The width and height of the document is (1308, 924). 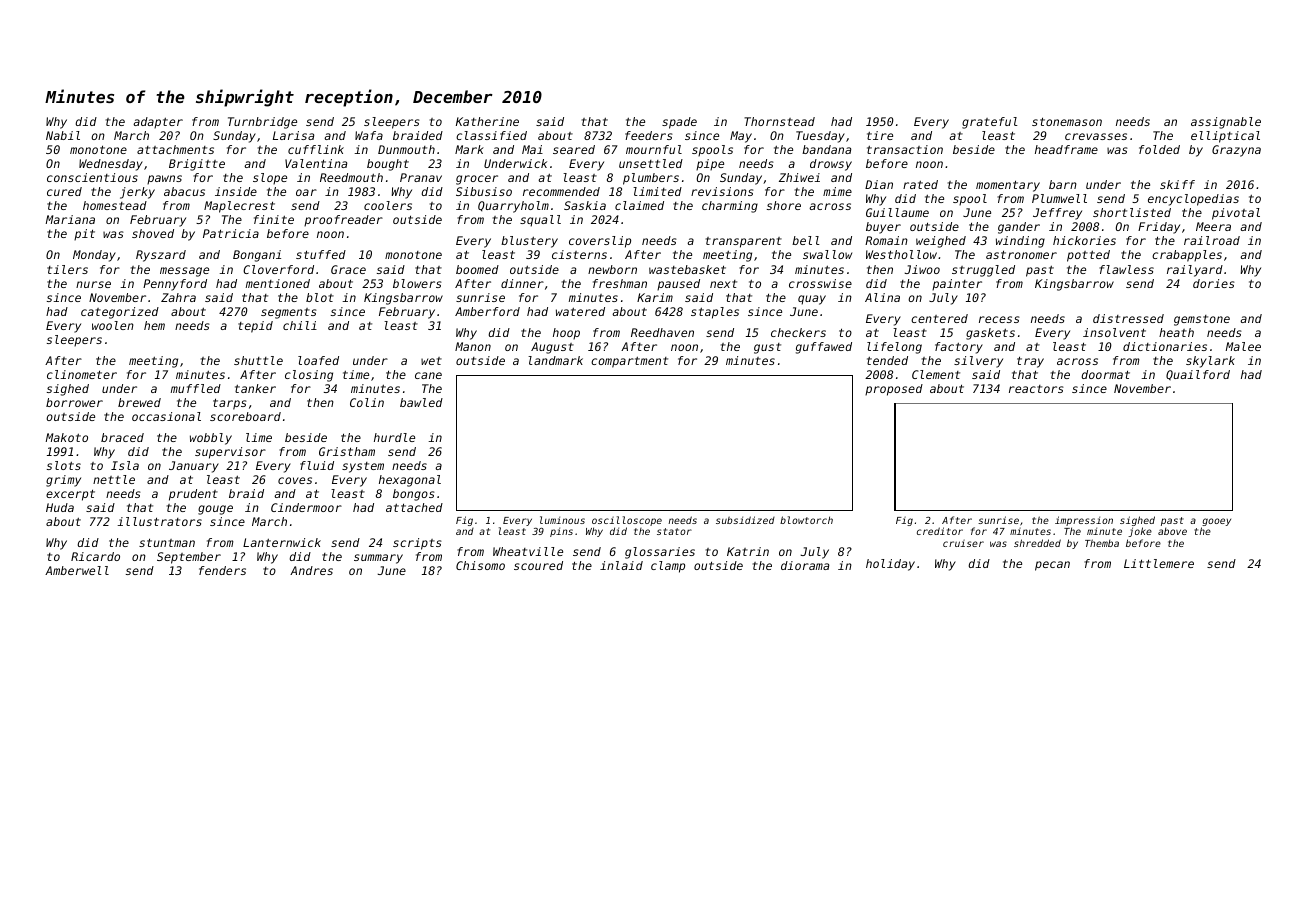 What do you see at coordinates (300, 325) in the document?
I see `chili` at bounding box center [300, 325].
